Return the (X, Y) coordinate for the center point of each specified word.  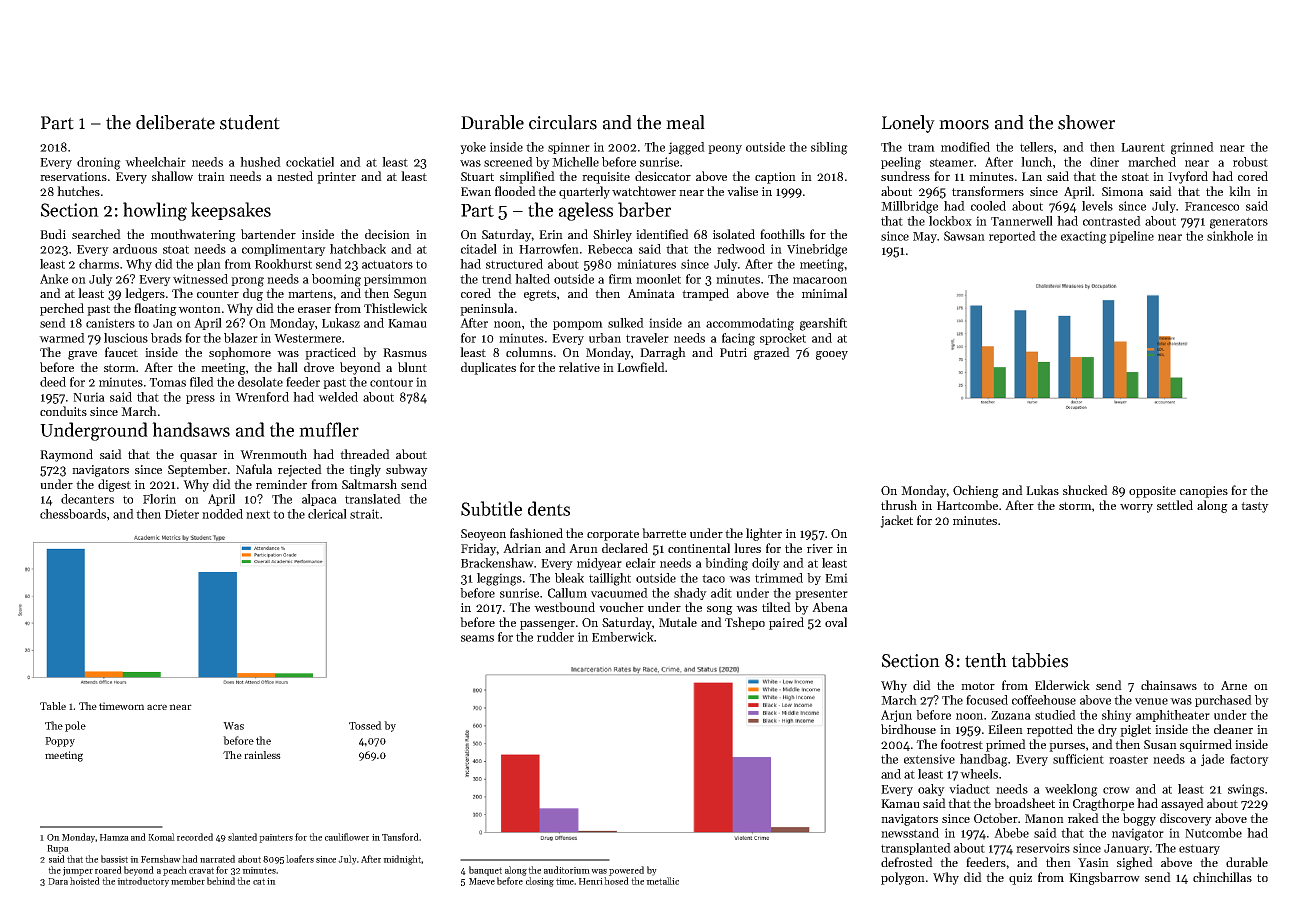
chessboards (73, 514)
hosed (616, 881)
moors (964, 125)
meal (685, 122)
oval (836, 622)
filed (202, 382)
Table (53, 706)
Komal (161, 837)
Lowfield (641, 367)
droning (99, 163)
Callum (567, 593)
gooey (832, 355)
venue (1151, 701)
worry (1136, 508)
